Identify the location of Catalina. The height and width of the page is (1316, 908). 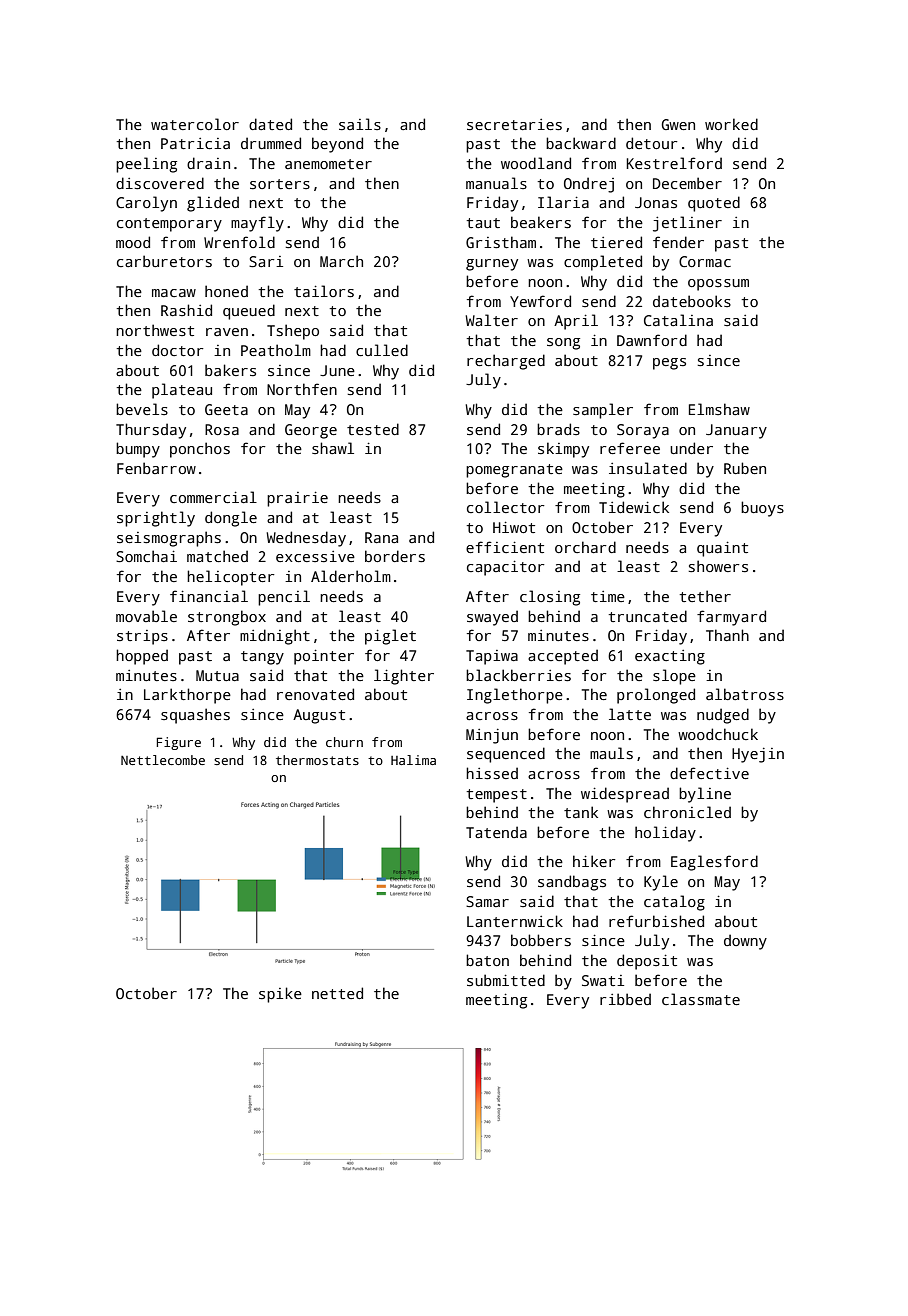
(678, 320).
